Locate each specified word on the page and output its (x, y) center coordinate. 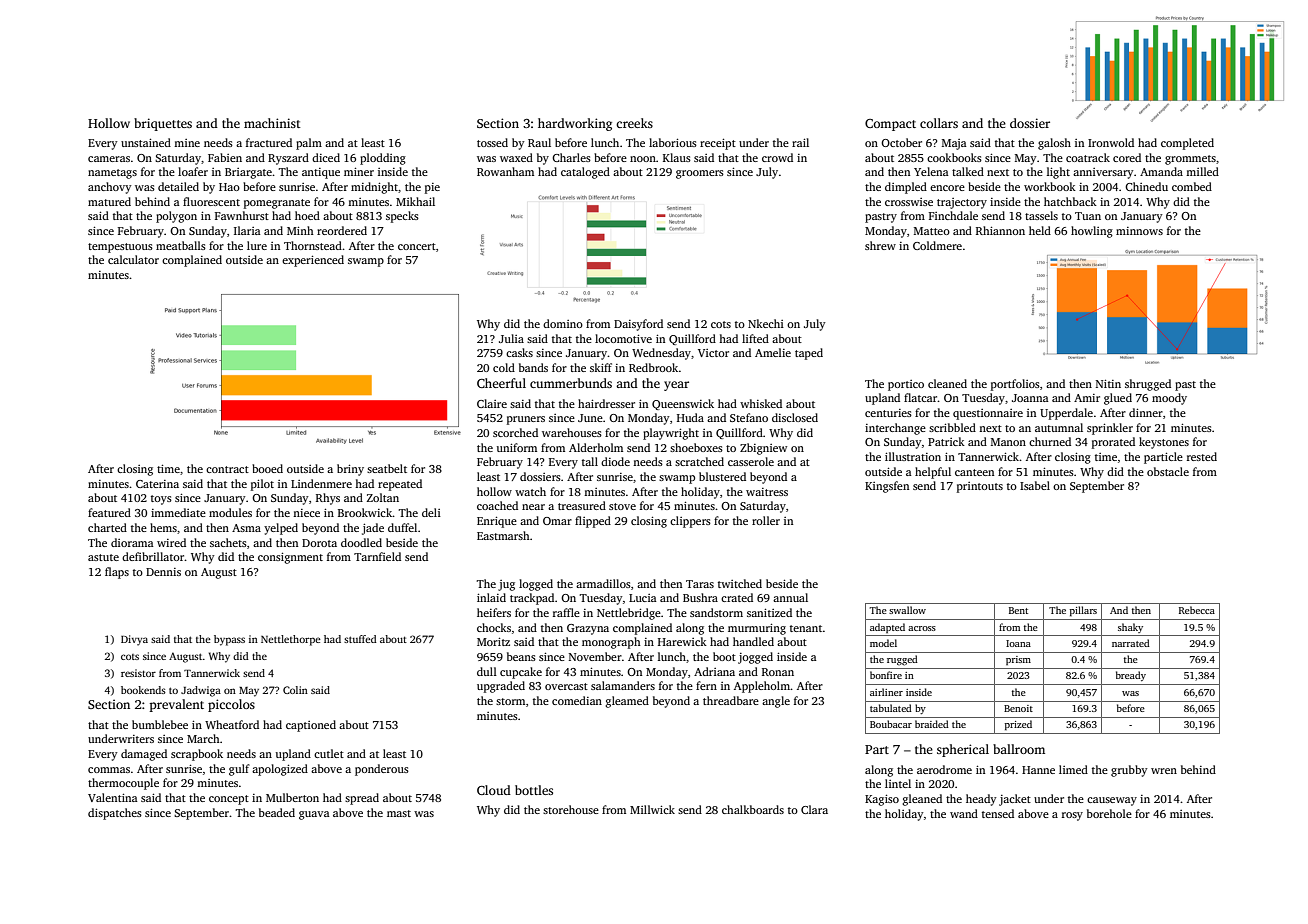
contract (227, 469)
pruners (526, 420)
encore (947, 188)
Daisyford (638, 325)
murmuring (757, 629)
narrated (1131, 643)
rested (1202, 456)
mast (399, 813)
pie (432, 188)
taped (809, 354)
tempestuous (120, 248)
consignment (290, 558)
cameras (109, 159)
